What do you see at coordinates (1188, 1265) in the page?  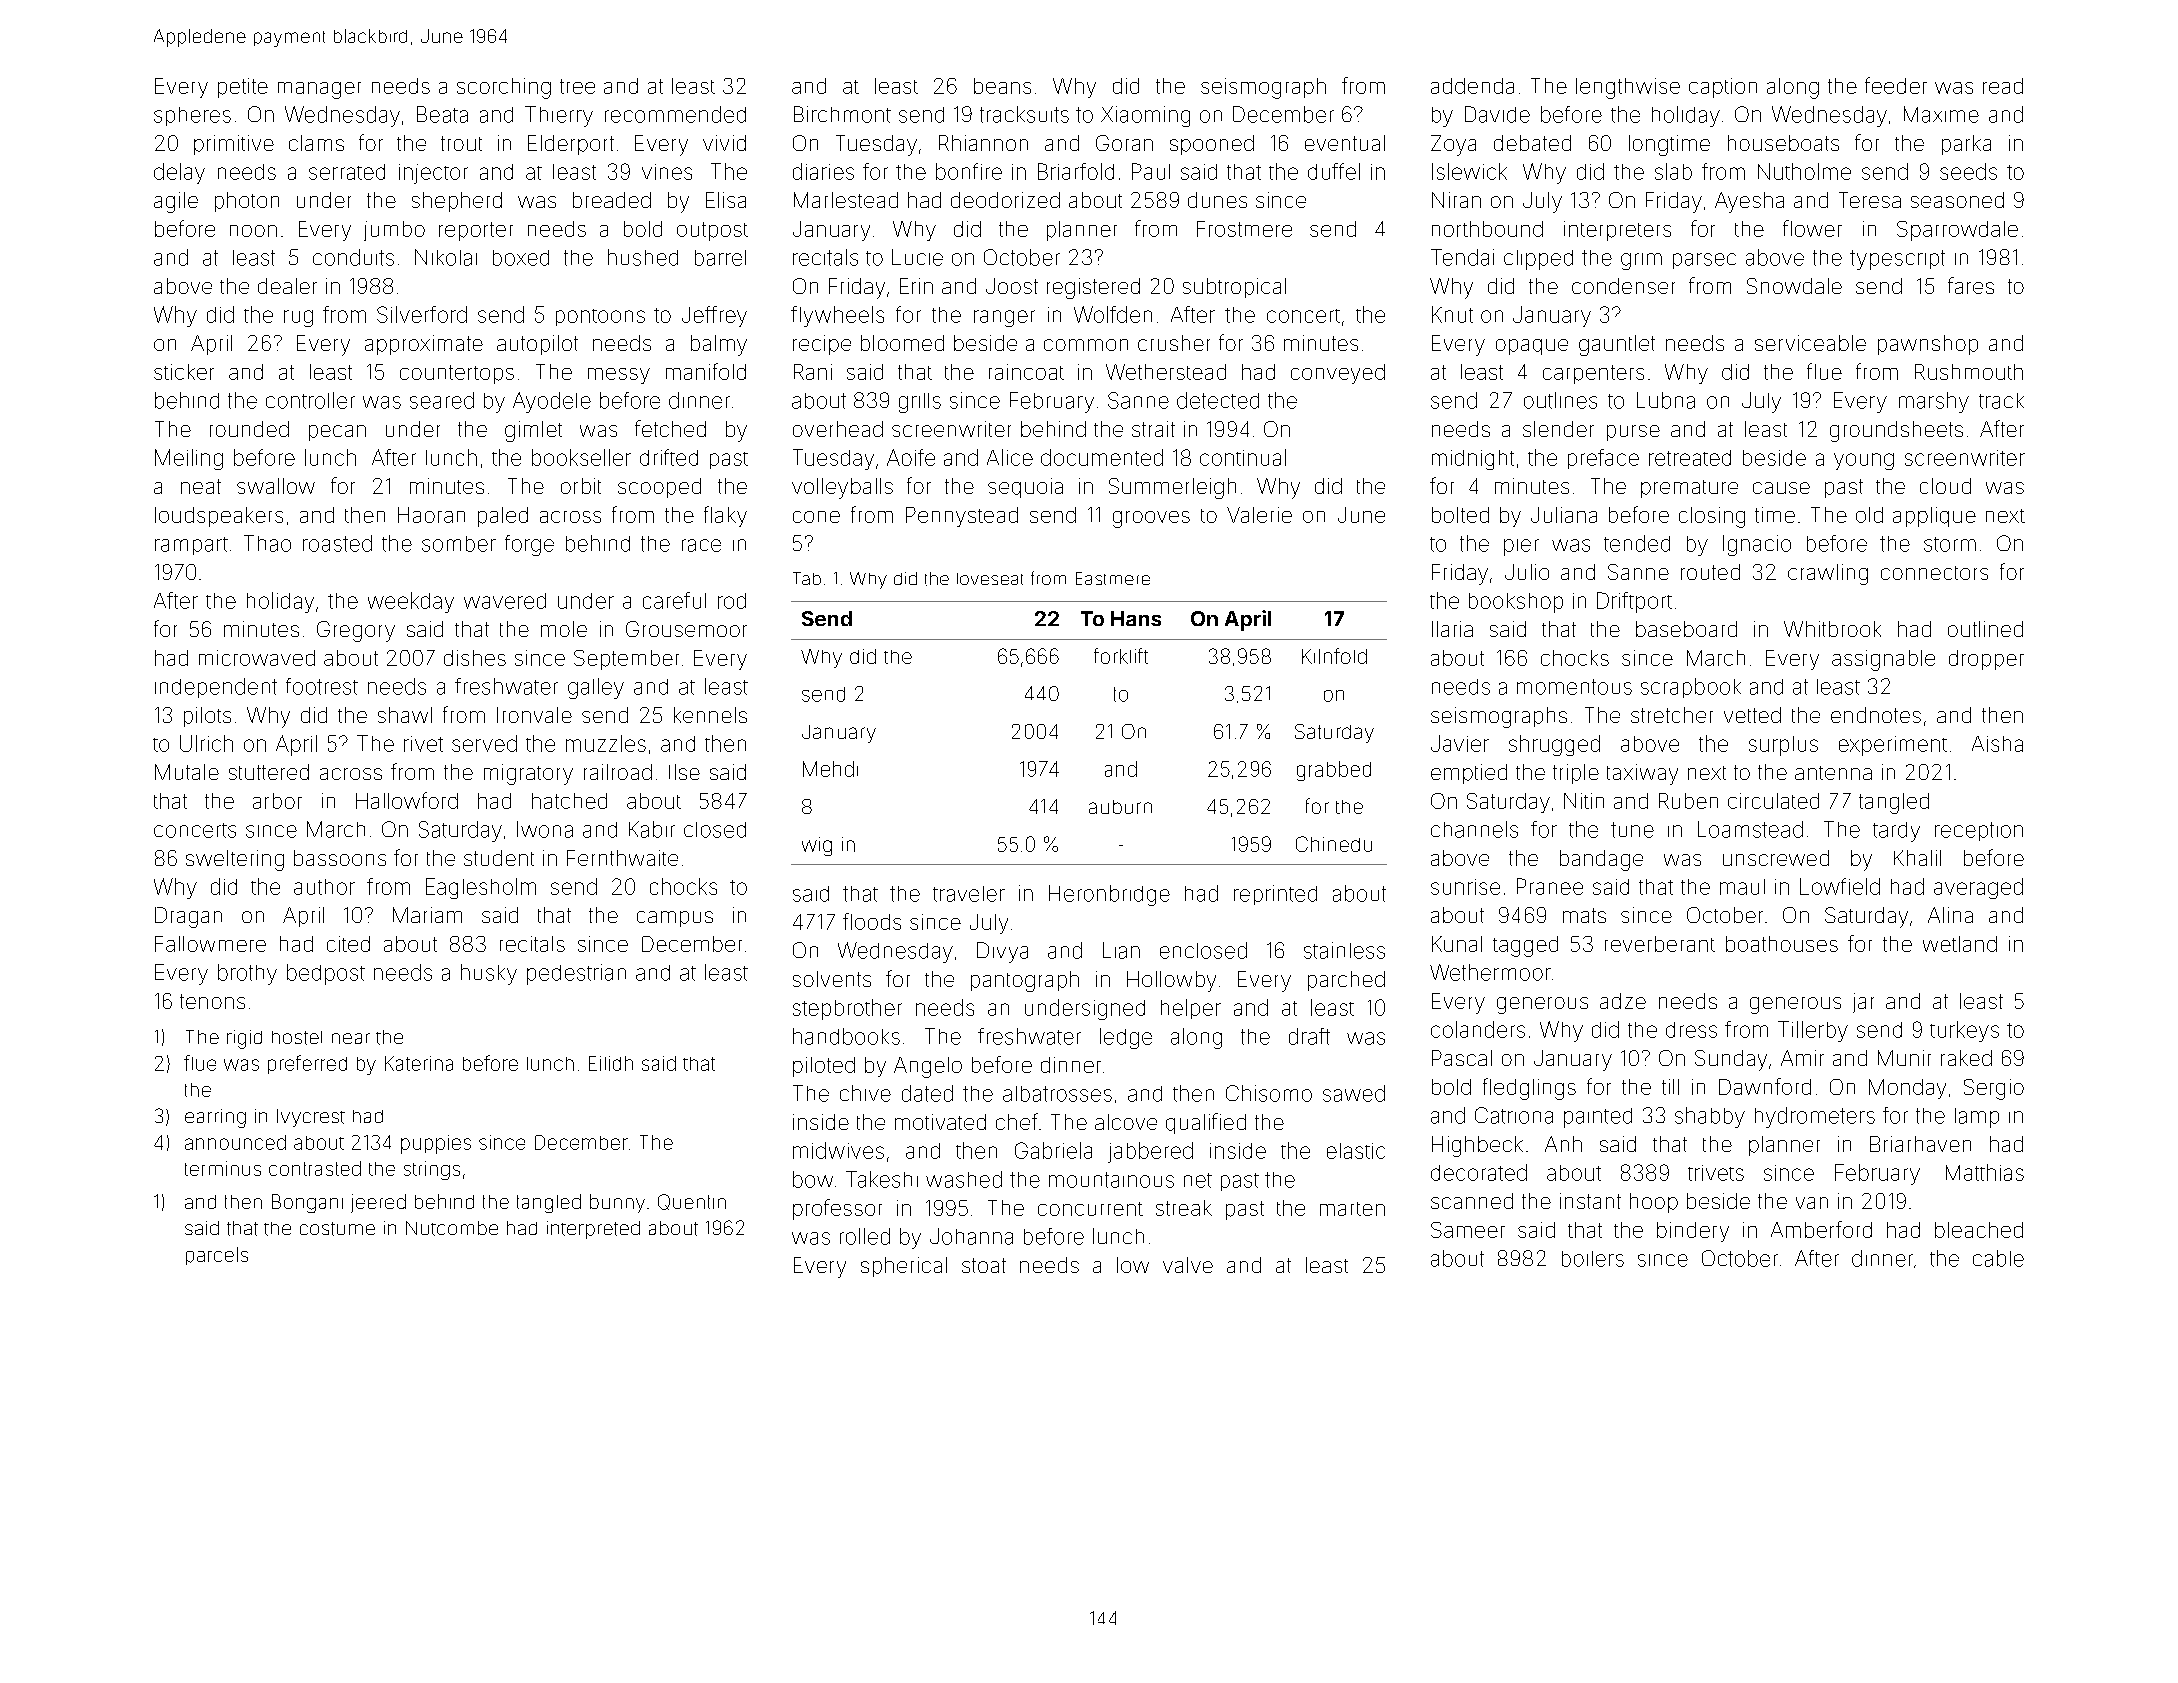 I see `valve` at bounding box center [1188, 1265].
